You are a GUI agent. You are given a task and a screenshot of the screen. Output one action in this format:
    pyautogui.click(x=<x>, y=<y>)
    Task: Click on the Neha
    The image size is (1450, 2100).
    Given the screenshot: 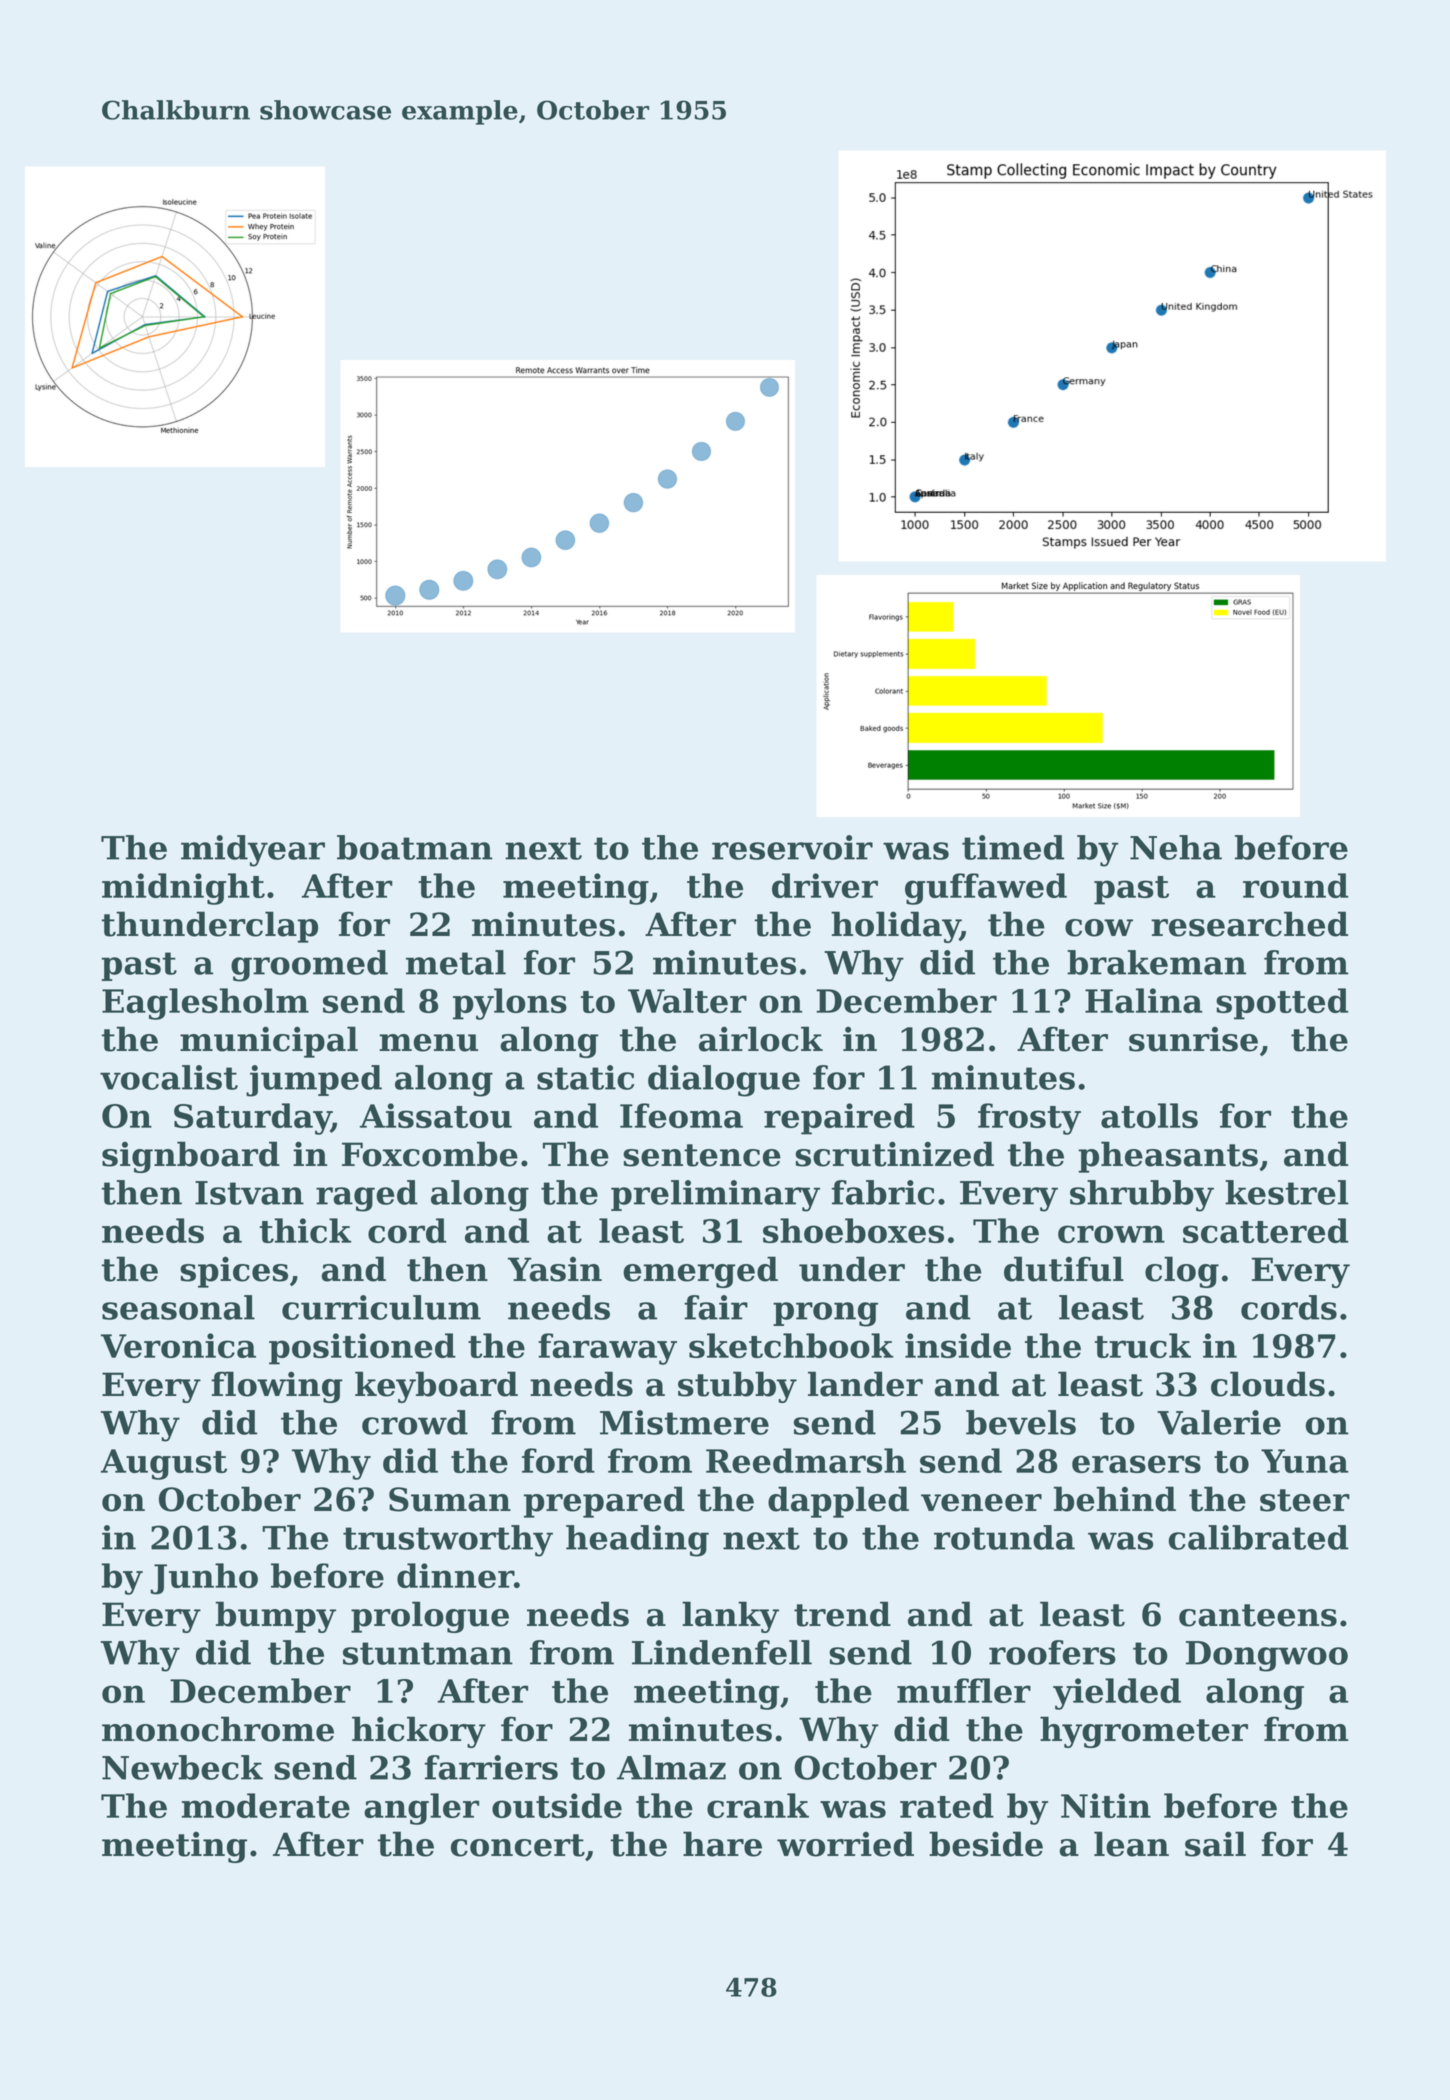 What is the action you would take?
    pyautogui.click(x=1176, y=847)
